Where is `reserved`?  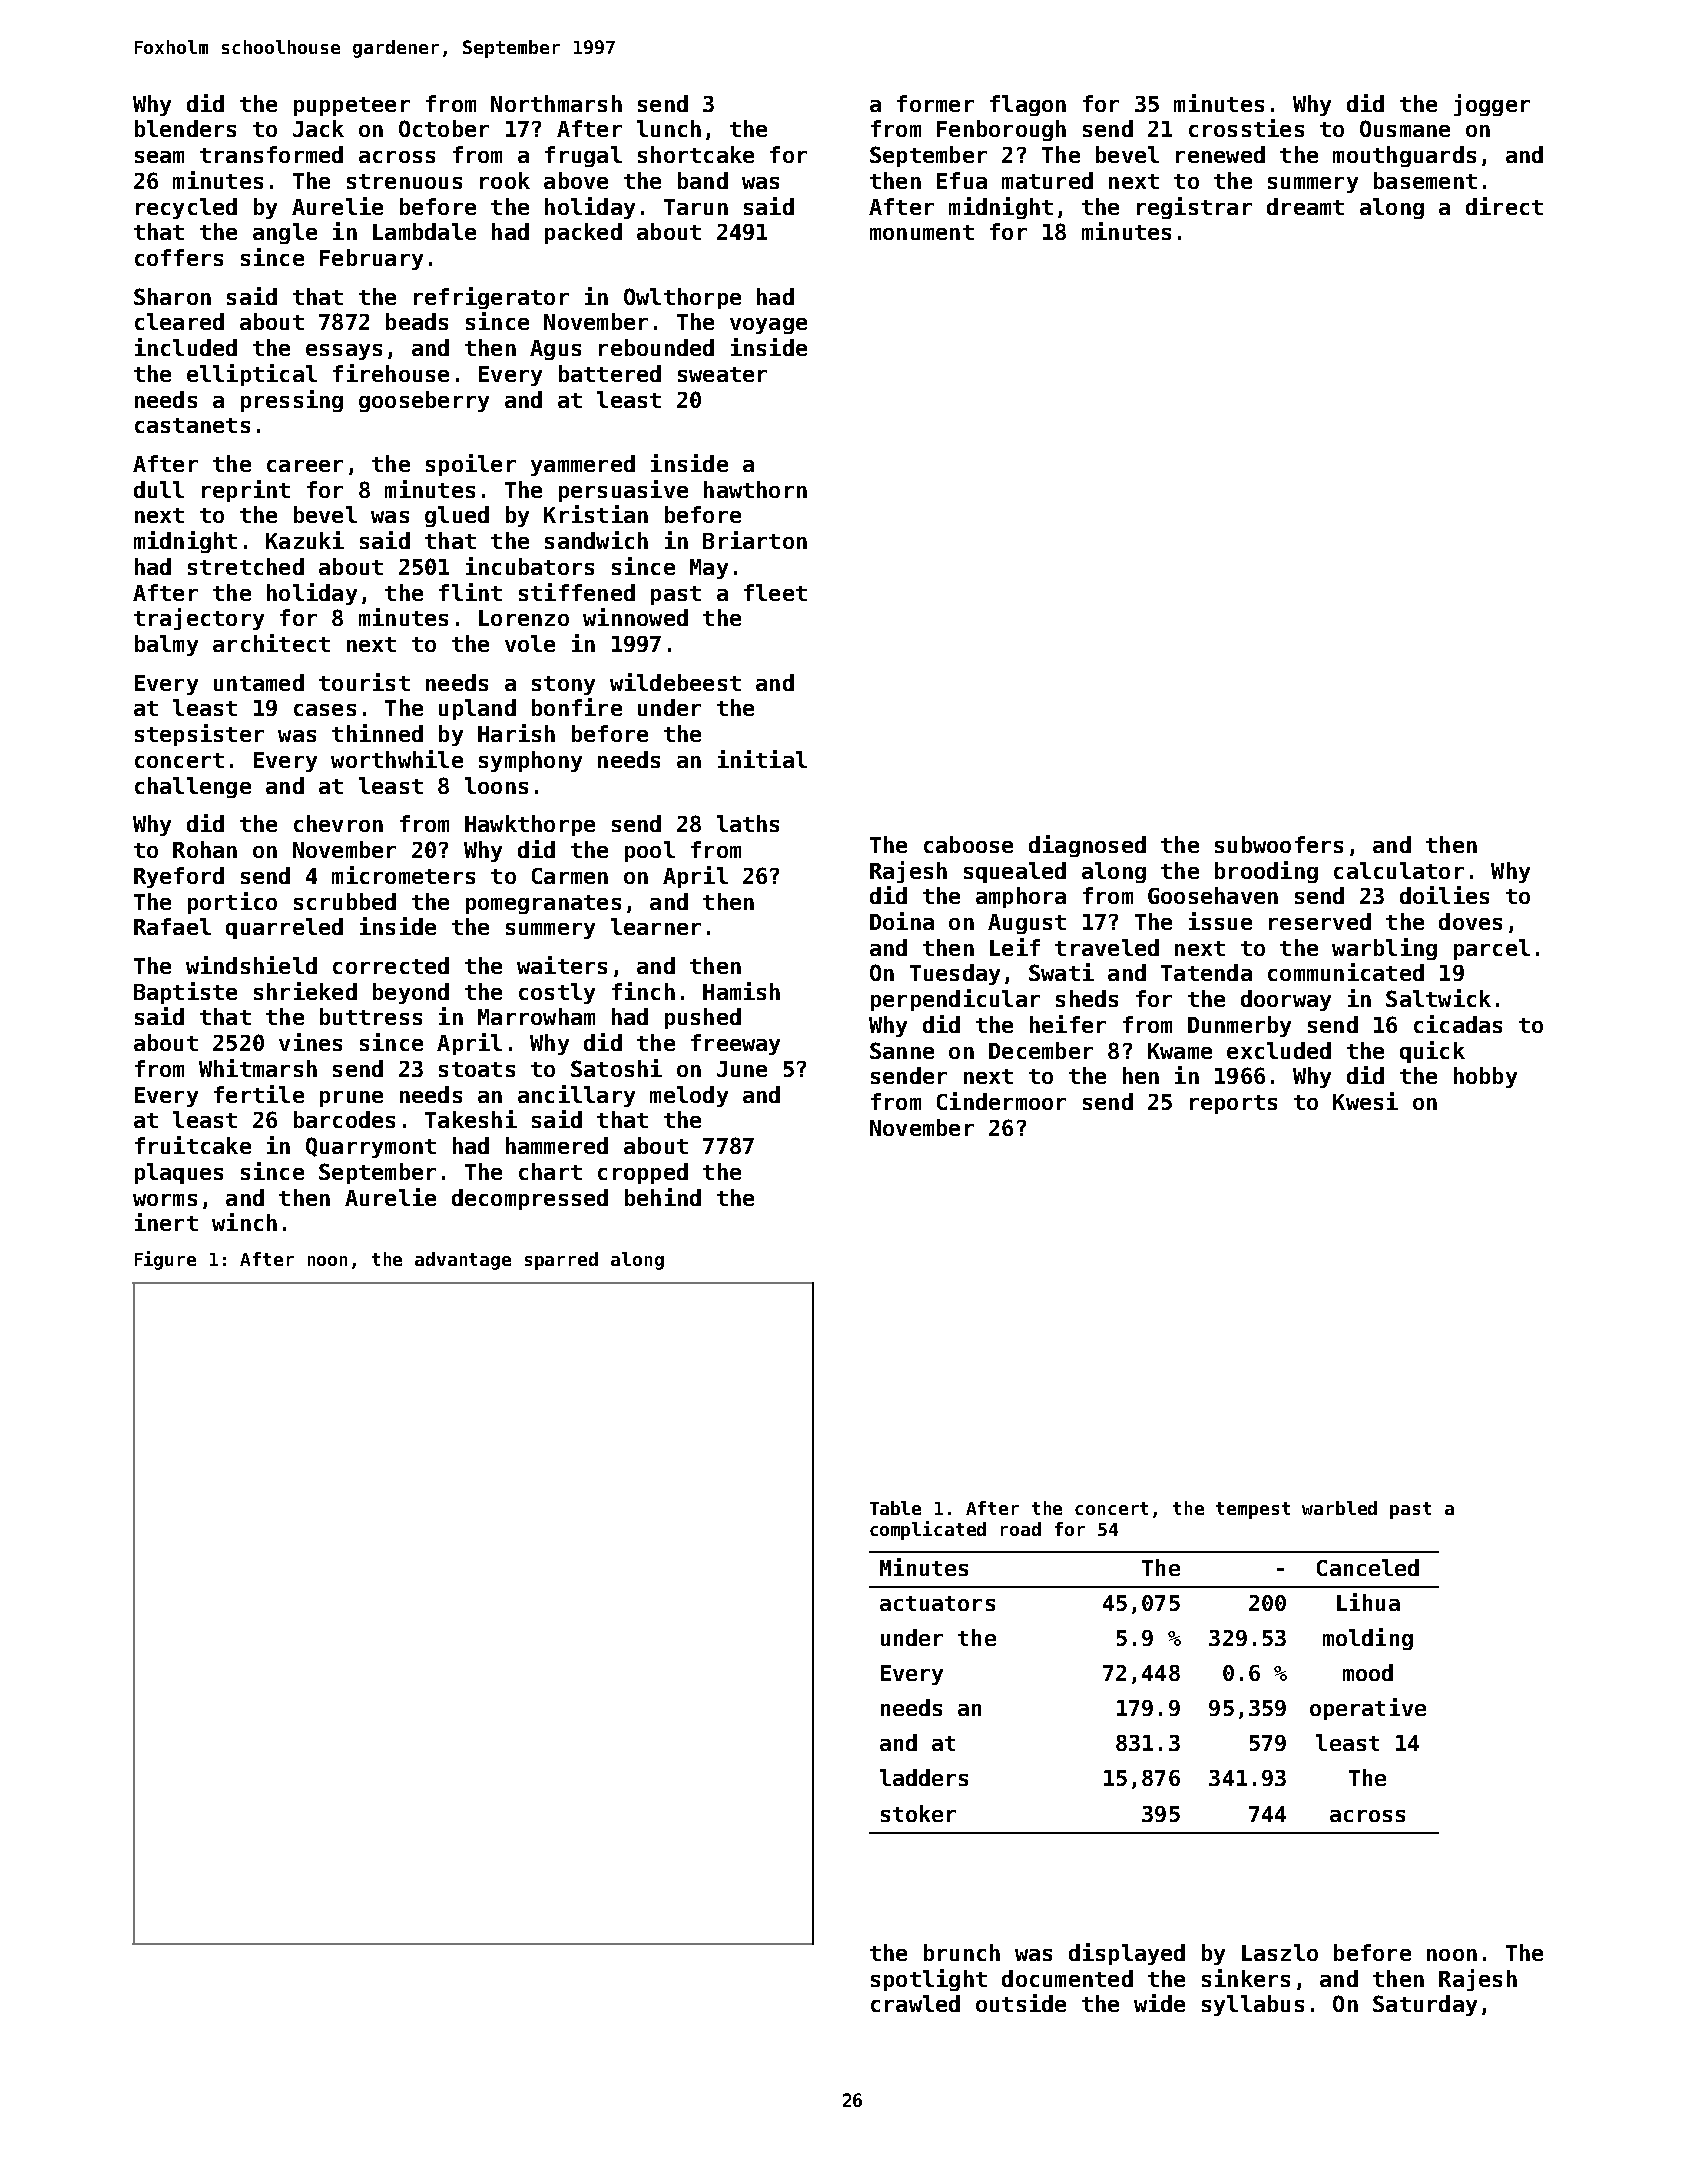
reserved is located at coordinates (1320, 921).
